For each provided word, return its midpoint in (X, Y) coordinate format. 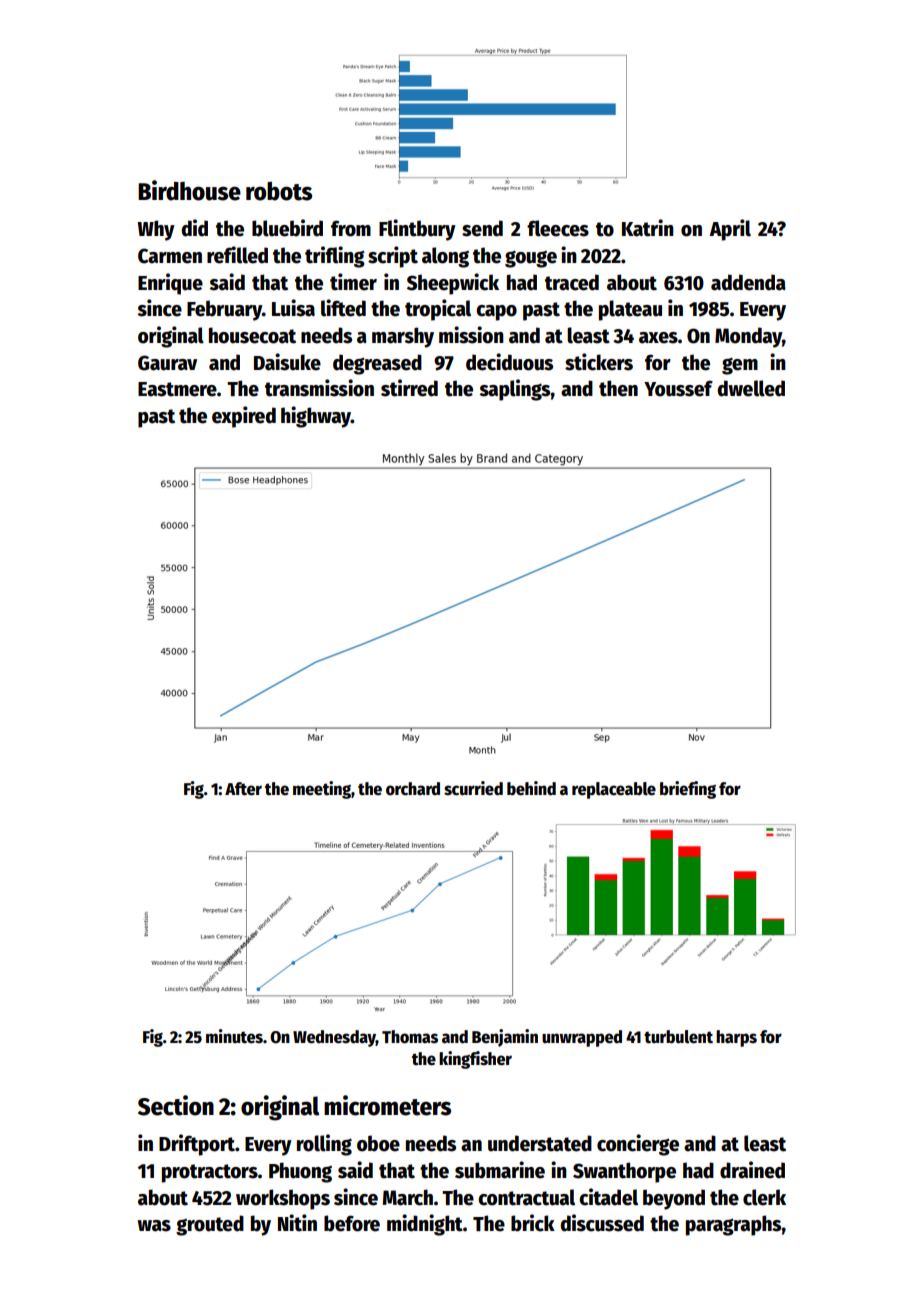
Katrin (648, 228)
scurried (473, 788)
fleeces (558, 228)
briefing (688, 790)
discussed (602, 1223)
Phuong (300, 1172)
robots (279, 191)
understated (540, 1143)
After (243, 789)
